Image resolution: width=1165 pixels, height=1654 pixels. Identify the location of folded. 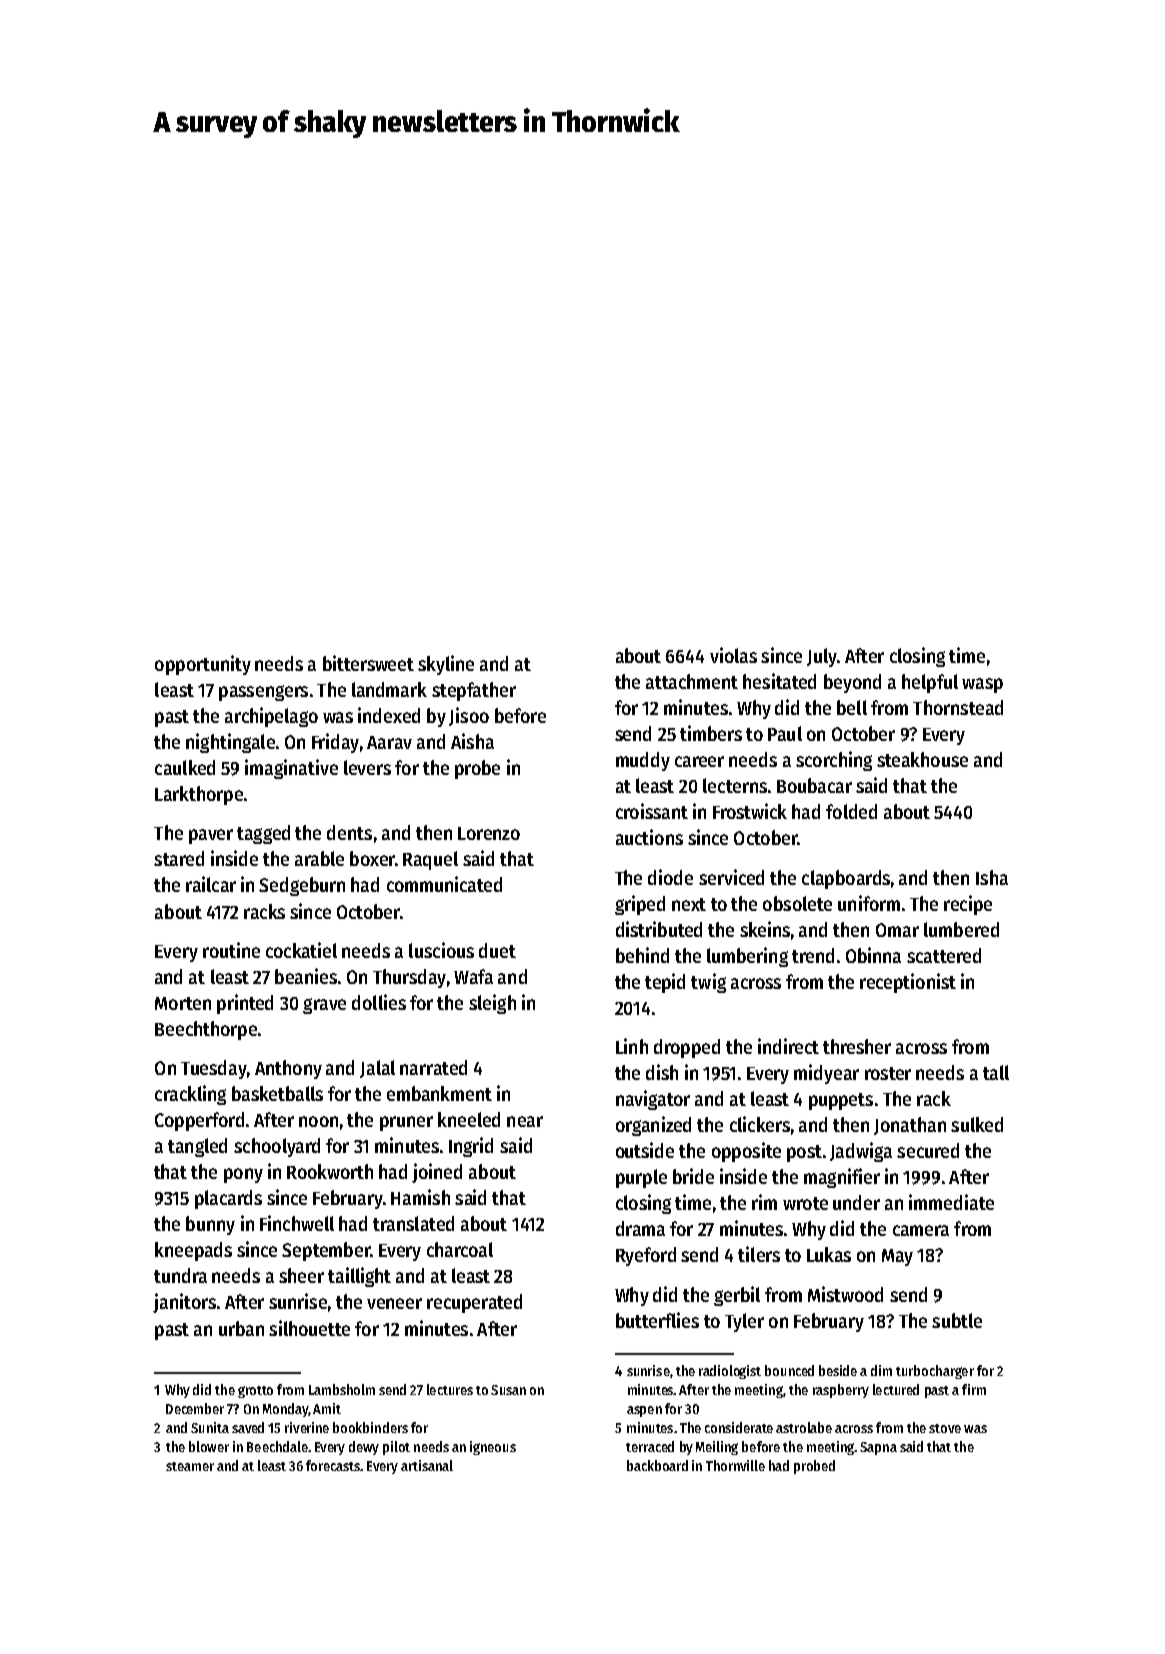
(851, 811).
